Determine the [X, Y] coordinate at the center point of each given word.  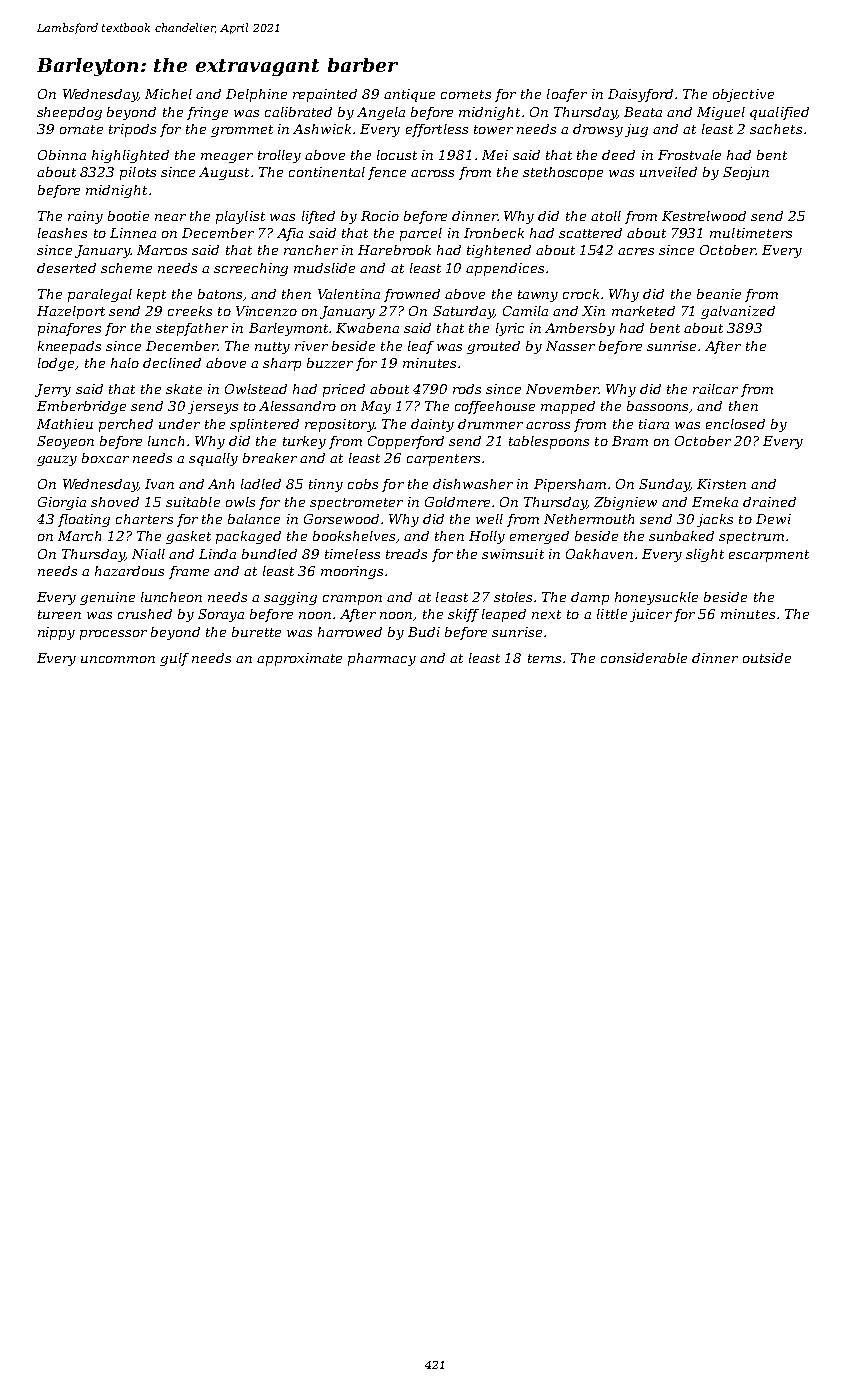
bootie [128, 216]
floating [84, 520]
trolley [279, 156]
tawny [538, 296]
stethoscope [563, 173]
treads [406, 554]
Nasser [570, 346]
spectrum [751, 538]
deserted [66, 268]
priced [344, 390]
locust [397, 155]
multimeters [751, 233]
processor [113, 635]
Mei [495, 155]
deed [618, 155]
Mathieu [65, 424]
